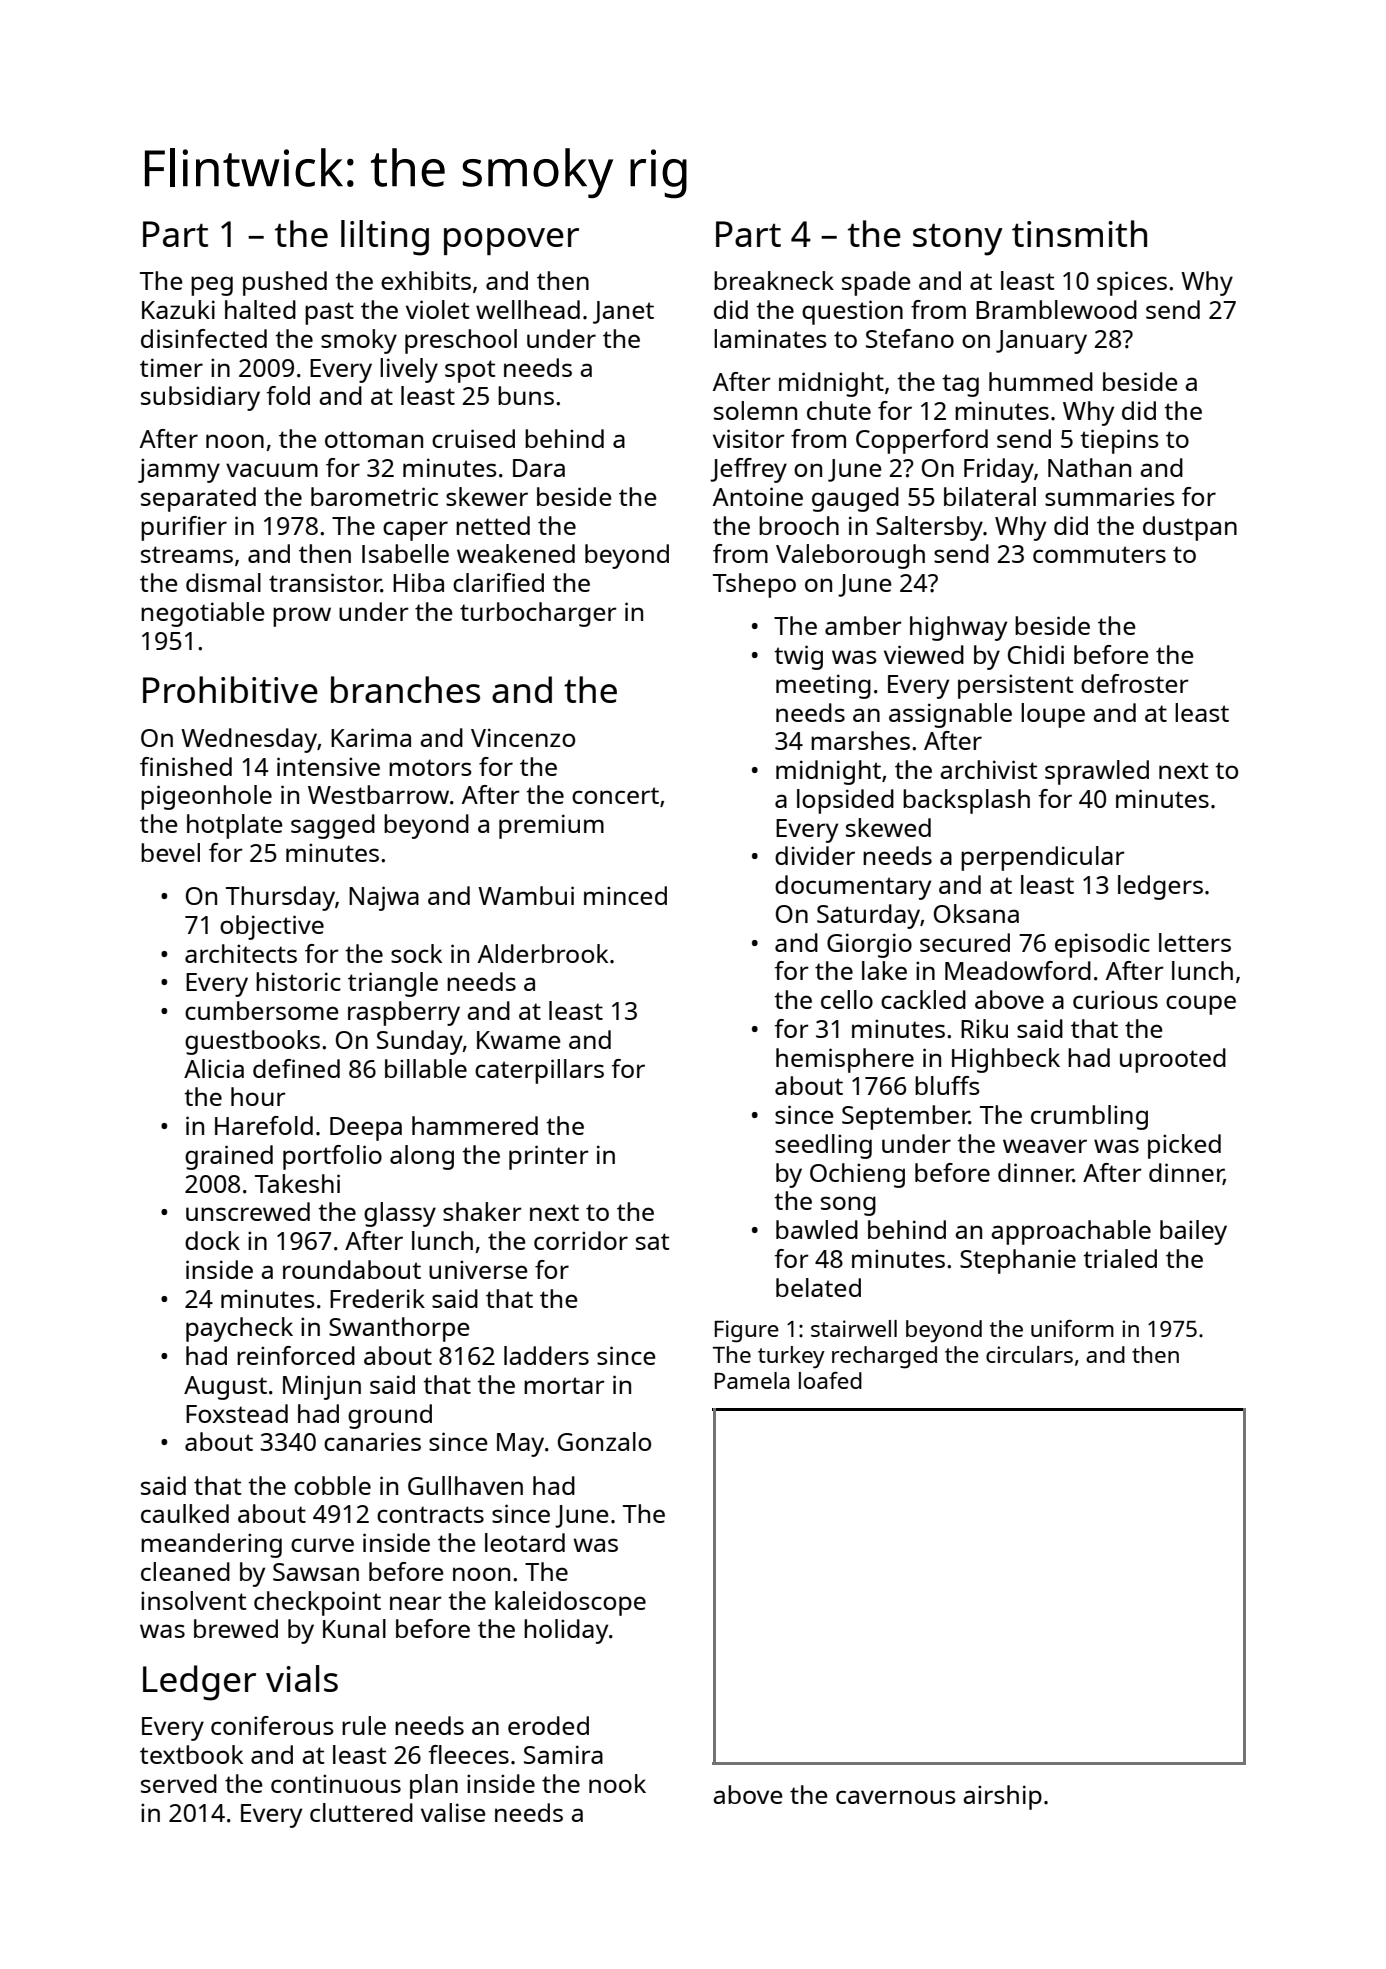 Image resolution: width=1386 pixels, height=1969 pixels. I want to click on peg, so click(212, 286).
